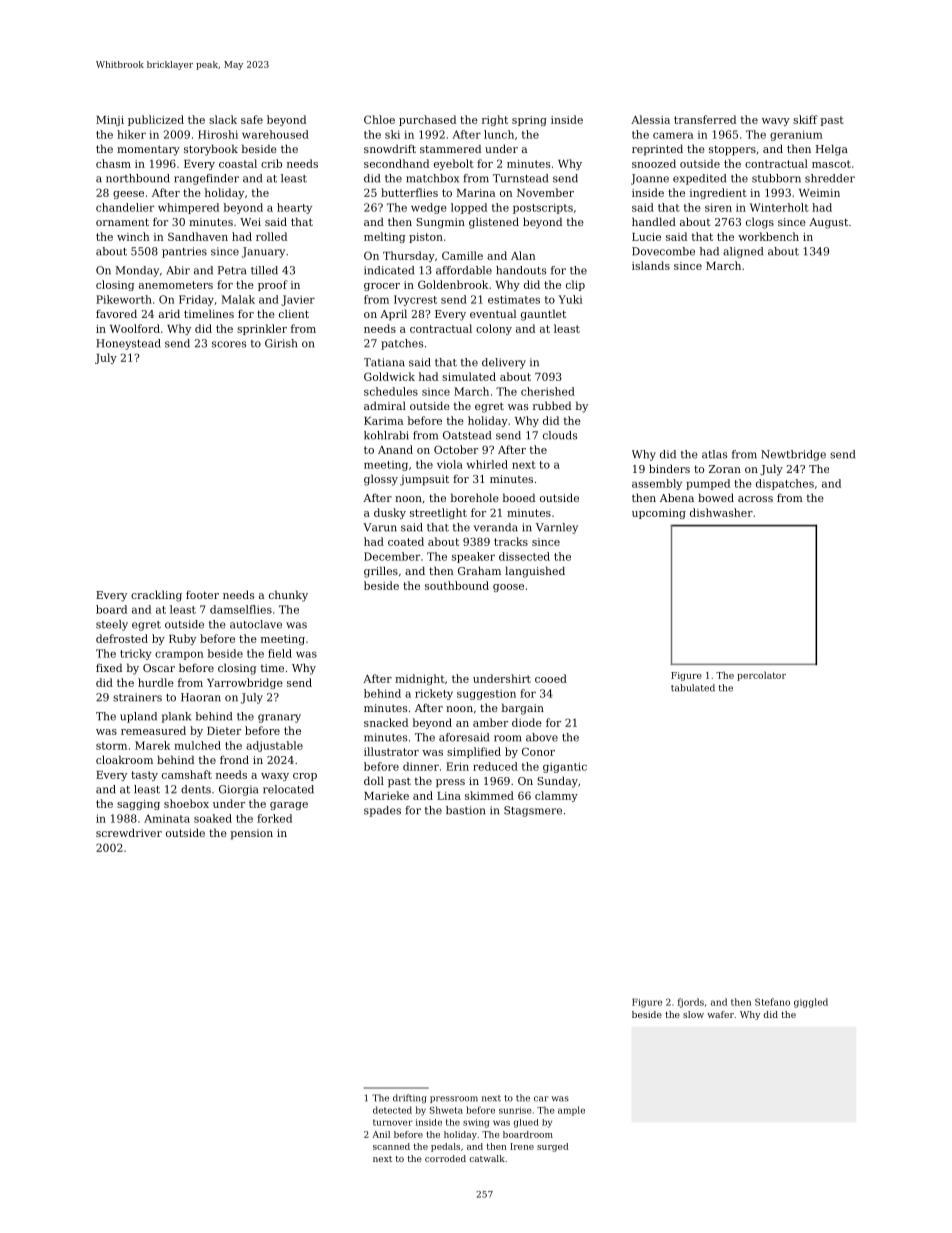 Image resolution: width=952 pixels, height=1233 pixels. I want to click on clip, so click(575, 285).
